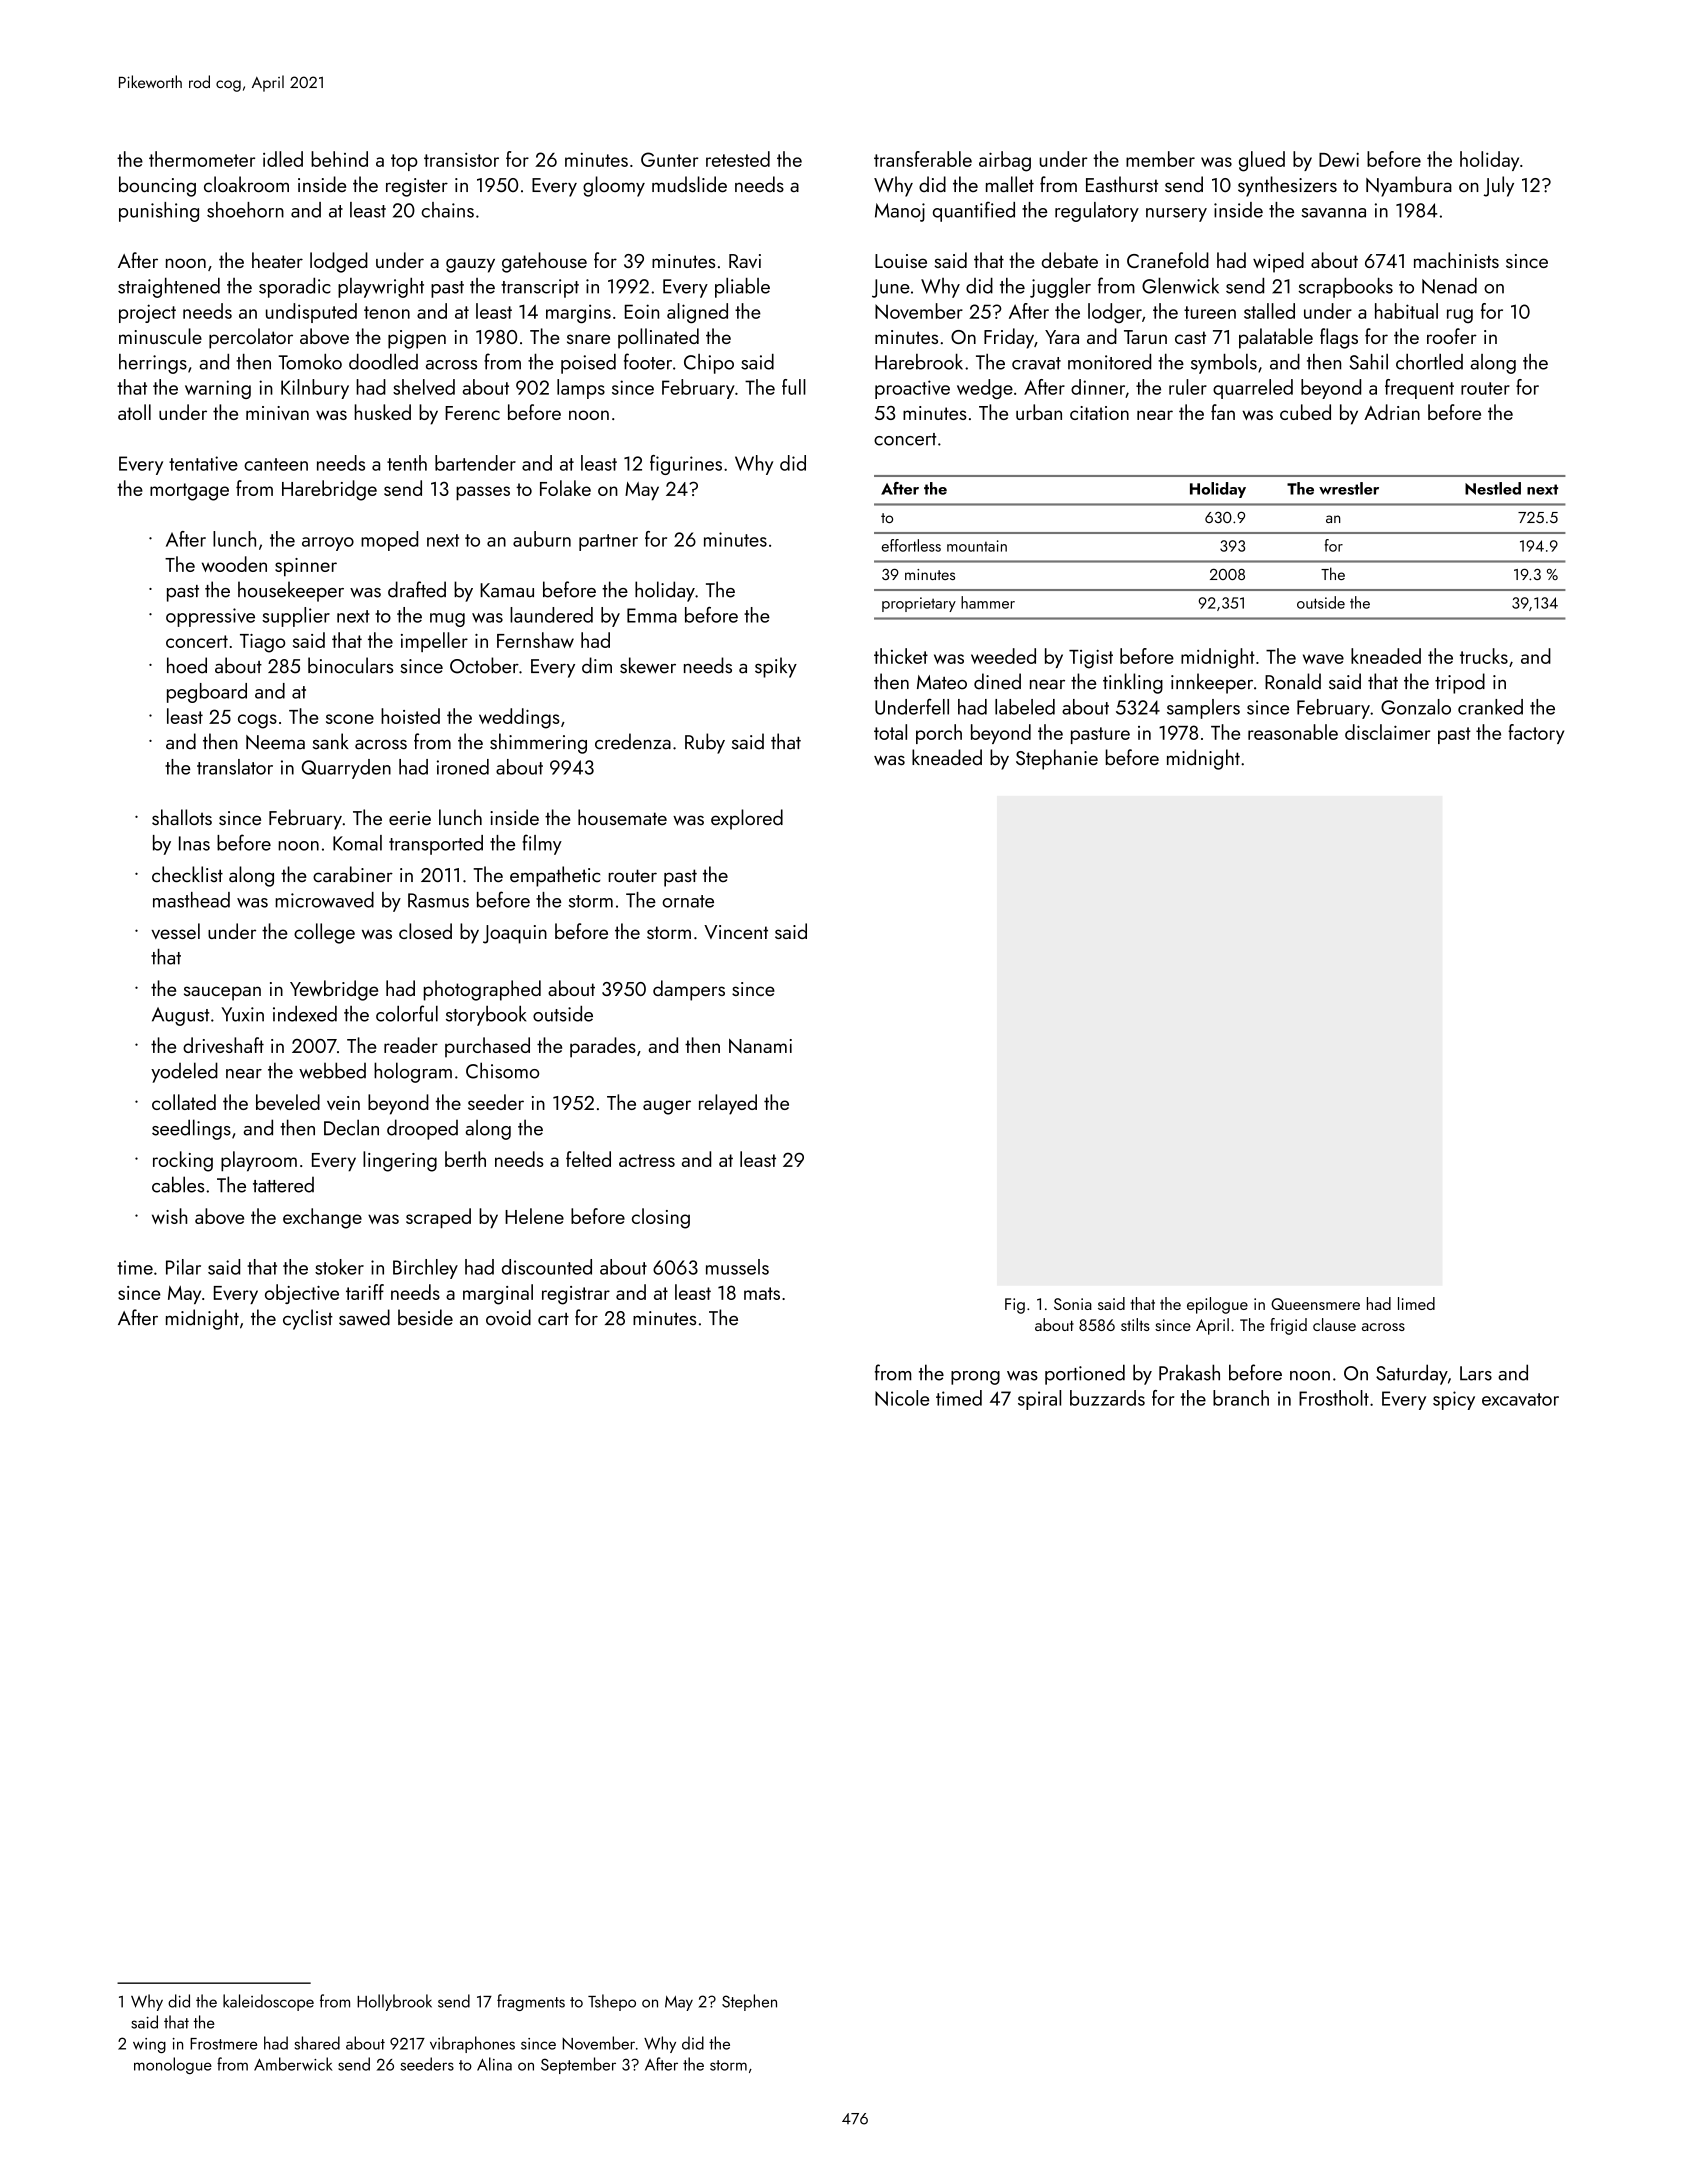  I want to click on behind, so click(339, 159).
